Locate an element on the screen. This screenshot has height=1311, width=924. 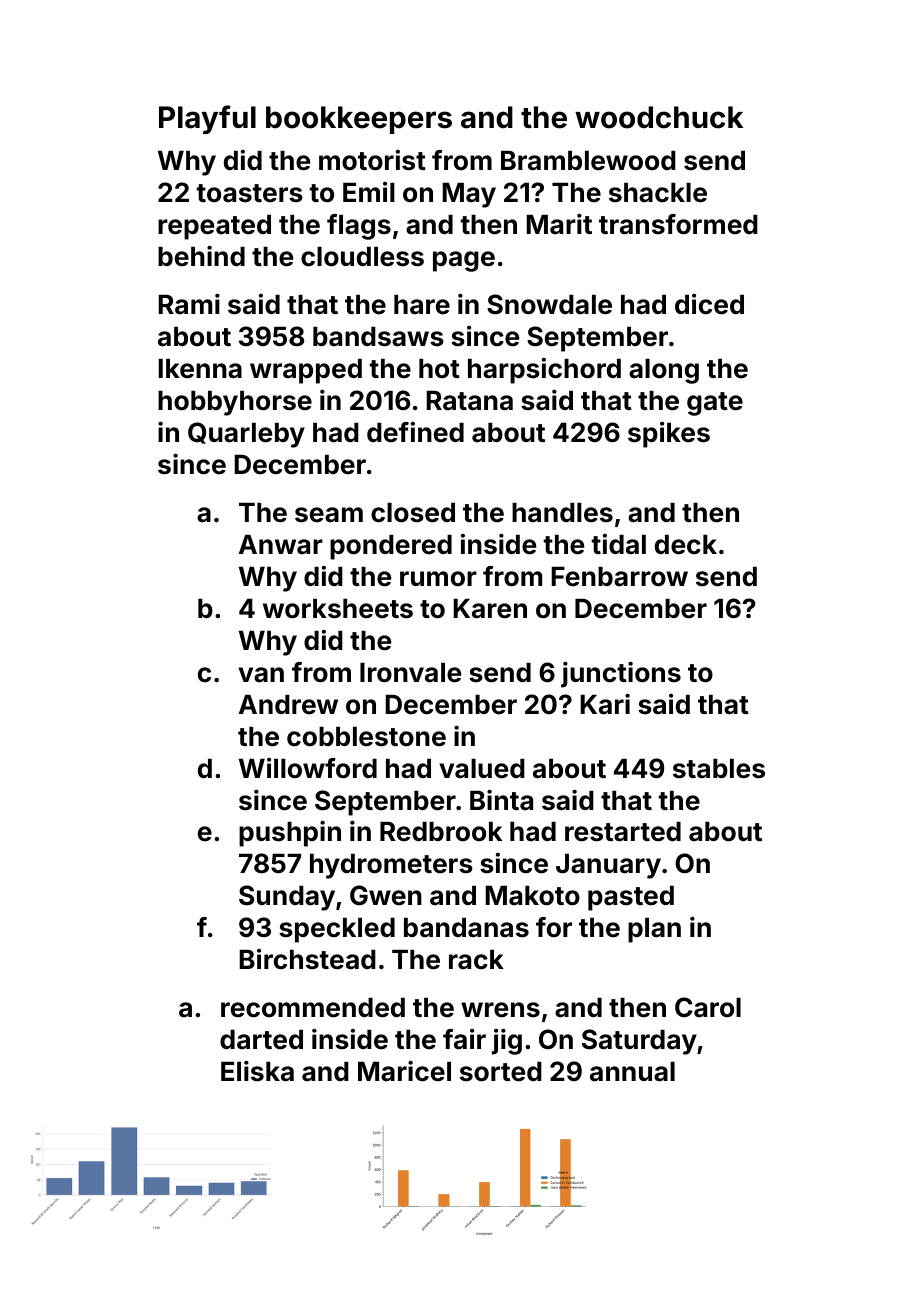
darted is located at coordinates (261, 1040).
